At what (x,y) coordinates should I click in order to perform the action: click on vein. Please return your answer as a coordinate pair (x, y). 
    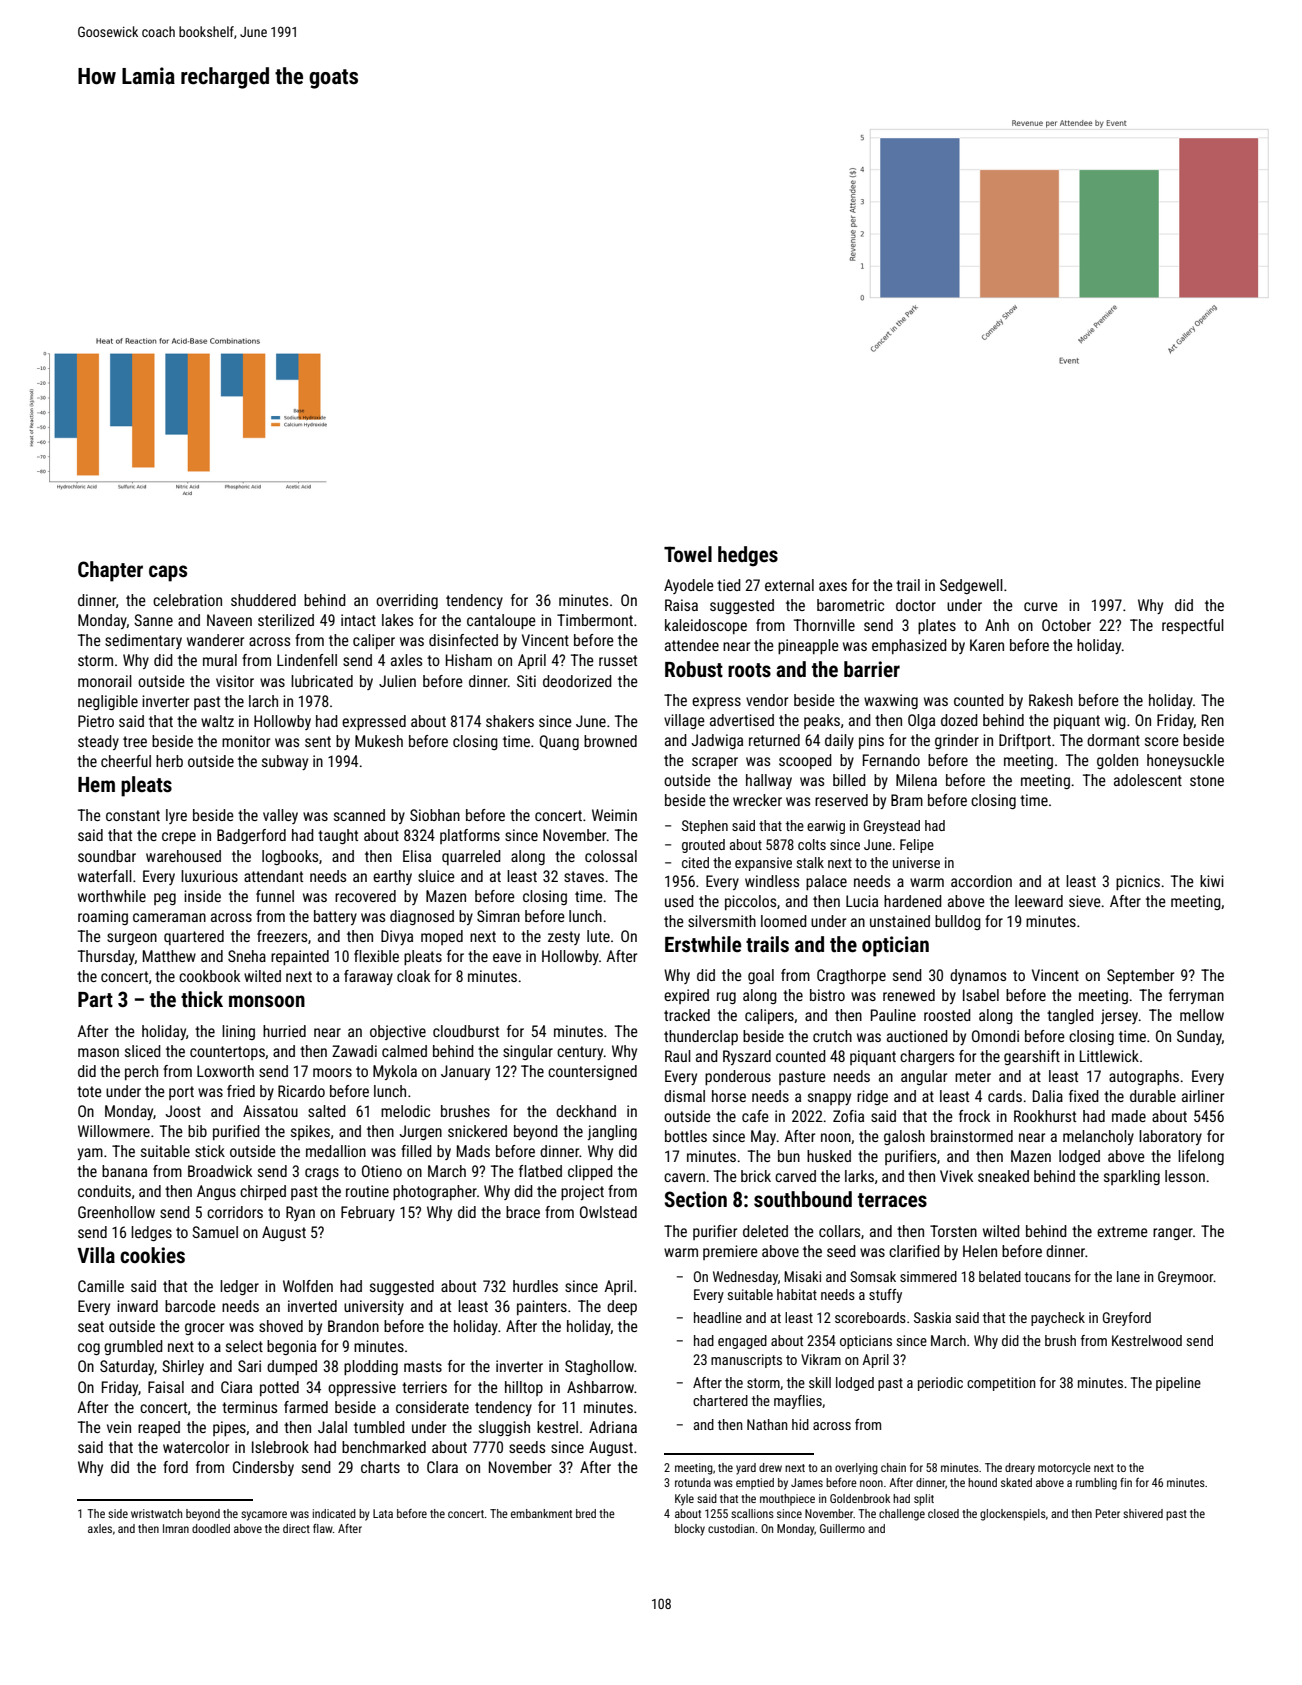
    Looking at the image, I should click on (119, 1427).
